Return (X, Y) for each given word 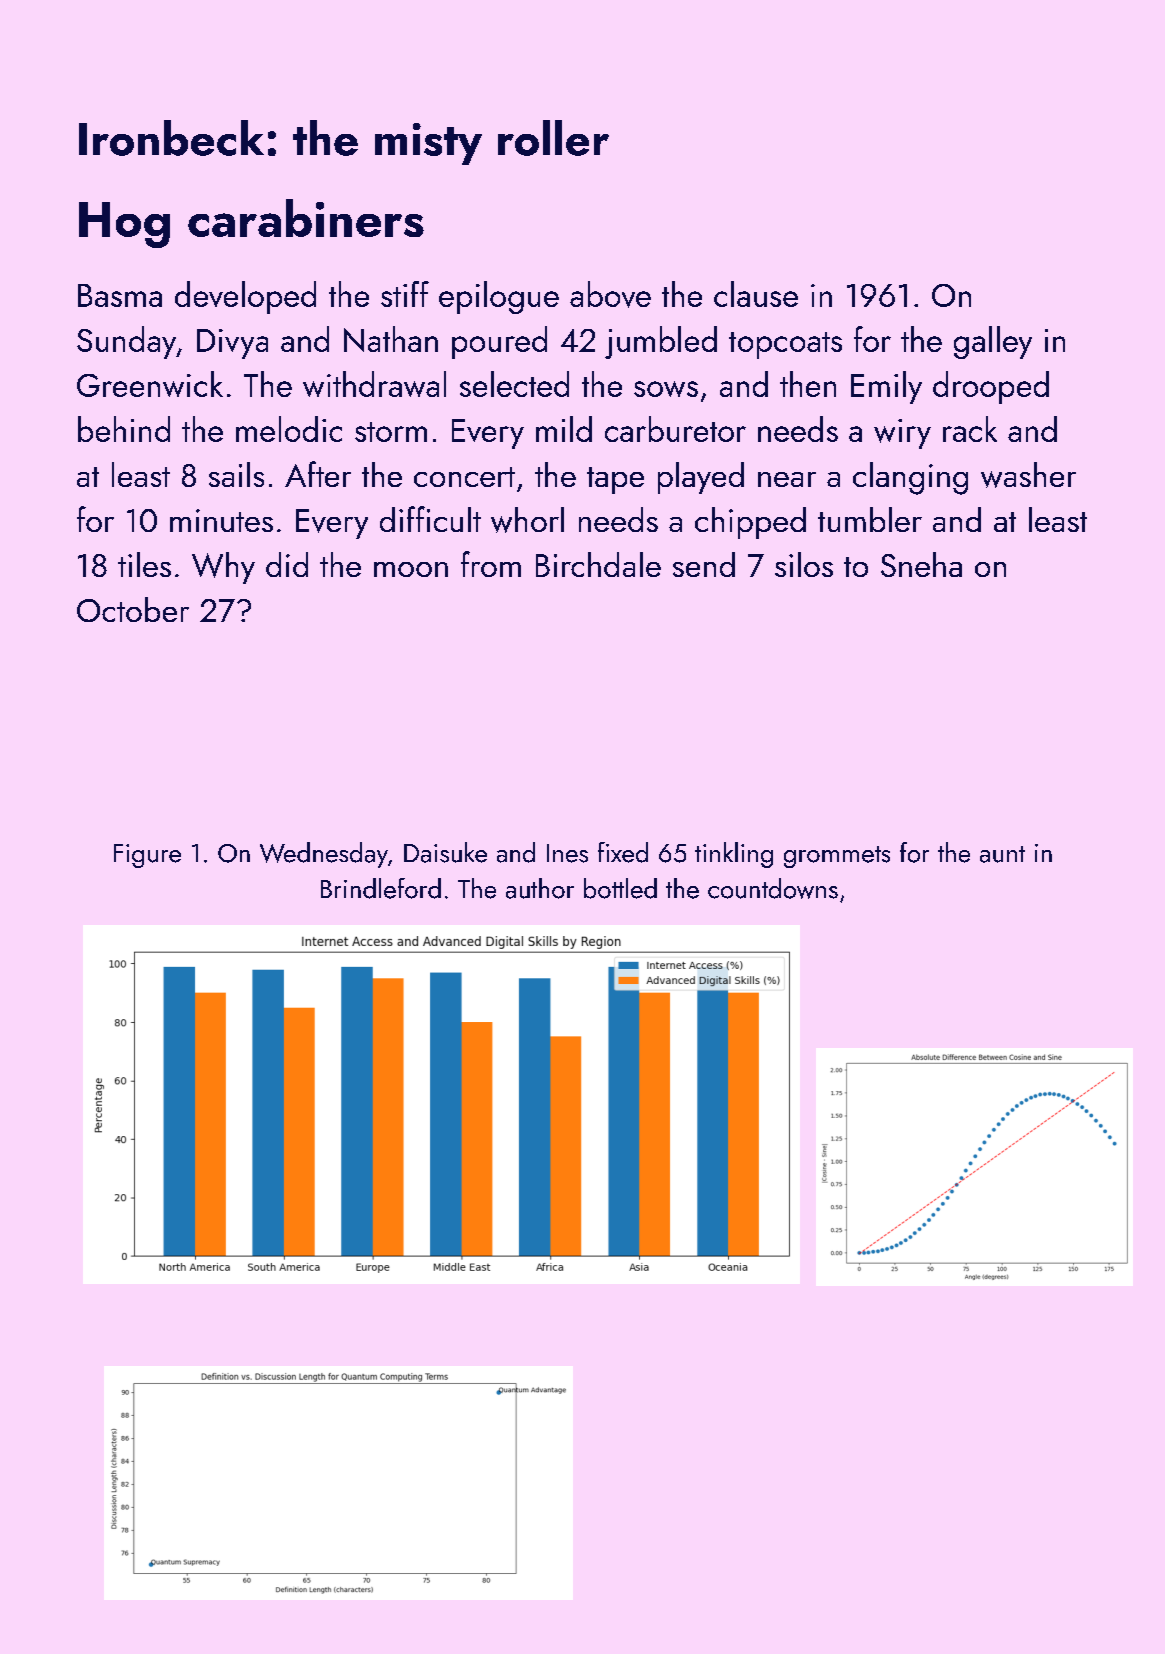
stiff (405, 294)
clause (756, 294)
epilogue (499, 297)
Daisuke (445, 852)
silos (804, 564)
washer (1028, 475)
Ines (567, 853)
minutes (221, 520)
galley (993, 342)
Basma (120, 295)
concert (464, 477)
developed (245, 297)
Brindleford (381, 888)
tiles (144, 564)
